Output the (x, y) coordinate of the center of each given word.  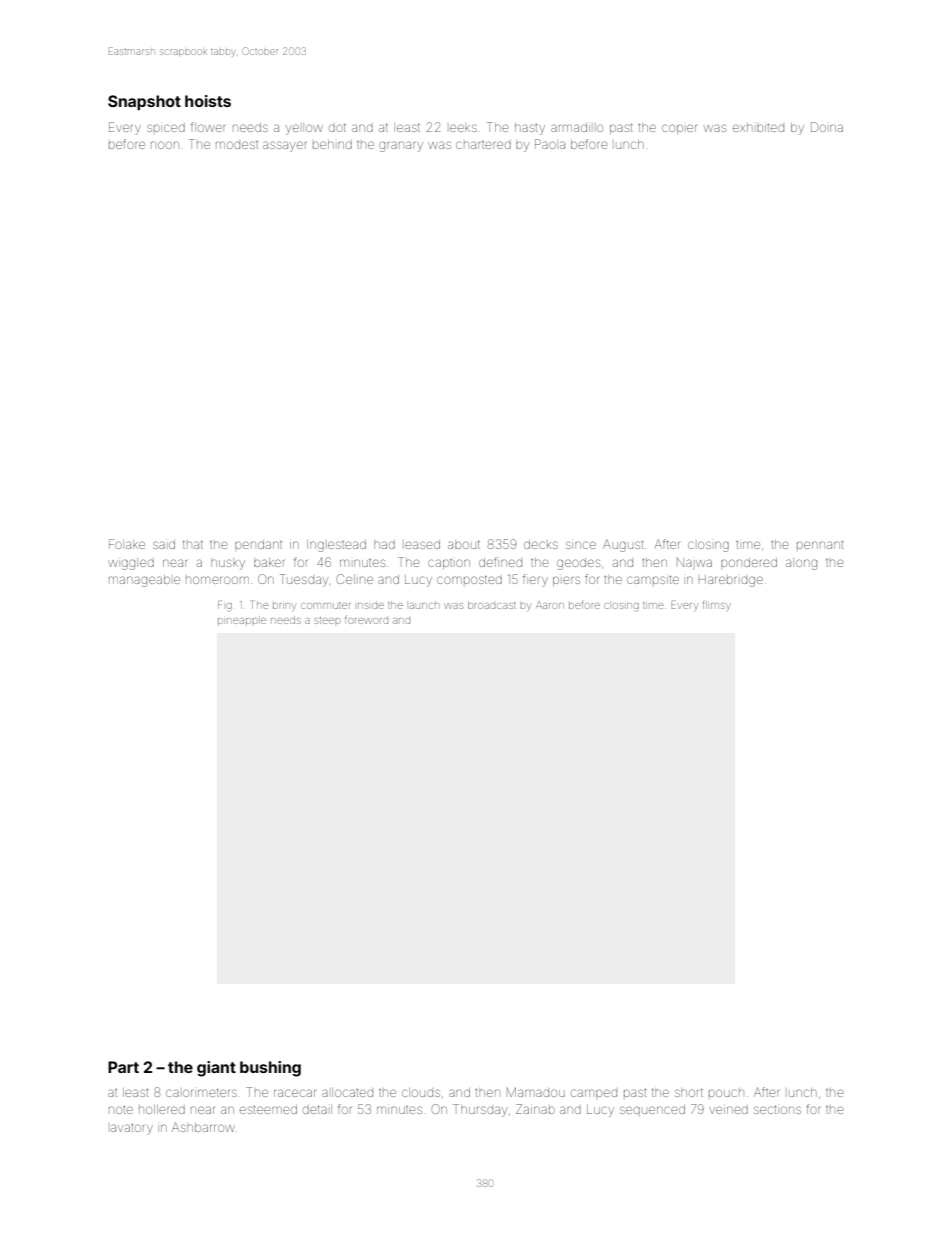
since (581, 545)
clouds (421, 1093)
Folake (127, 544)
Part (123, 1067)
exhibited (758, 127)
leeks (463, 128)
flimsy (717, 605)
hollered (162, 1109)
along (801, 564)
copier (679, 129)
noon (165, 145)
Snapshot (144, 102)
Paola (550, 144)
